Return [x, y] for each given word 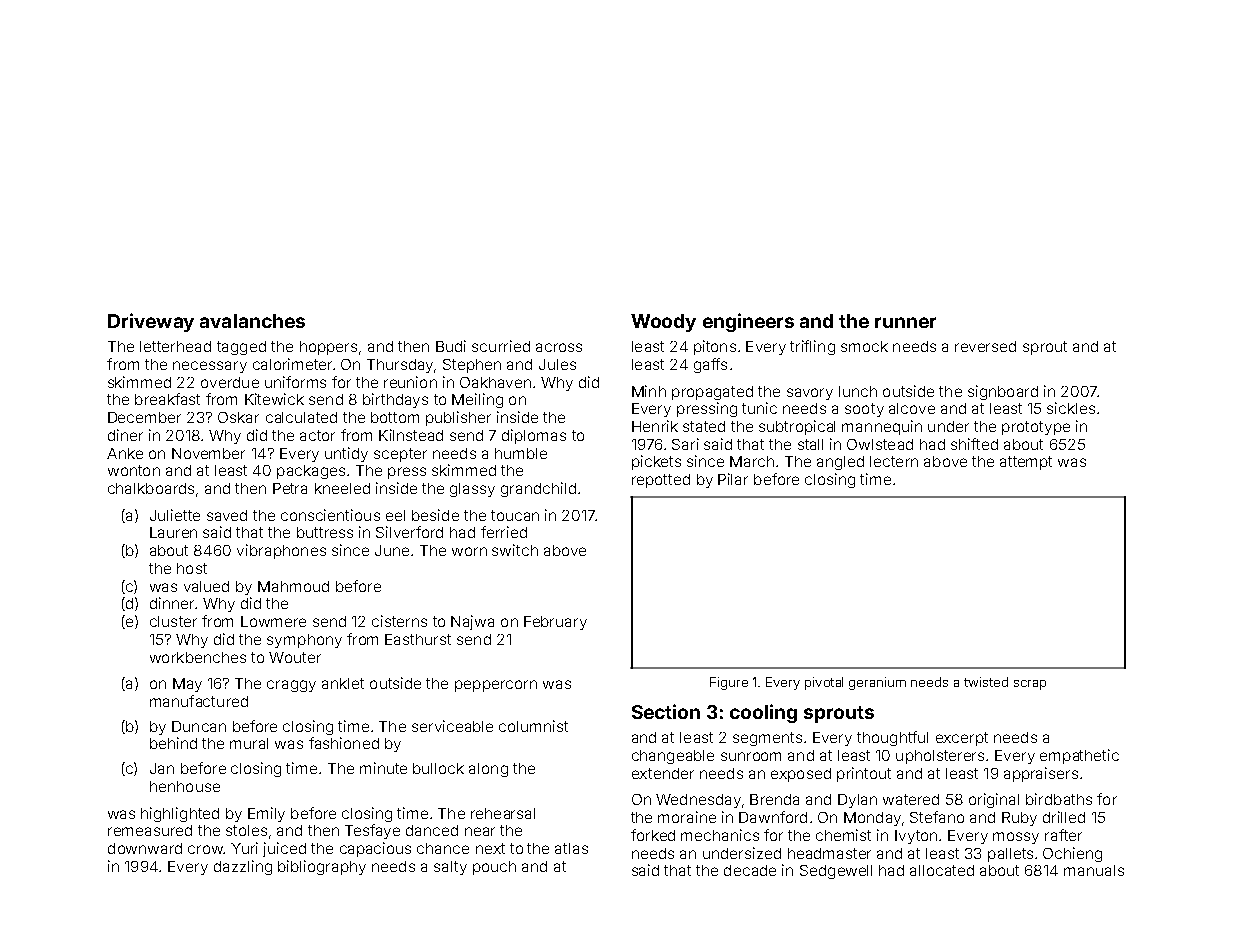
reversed [985, 346]
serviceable [452, 726]
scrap [1030, 685]
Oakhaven [495, 382]
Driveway [151, 322]
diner [125, 435]
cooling [763, 713]
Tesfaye [372, 831]
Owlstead [880, 444]
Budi [451, 346]
